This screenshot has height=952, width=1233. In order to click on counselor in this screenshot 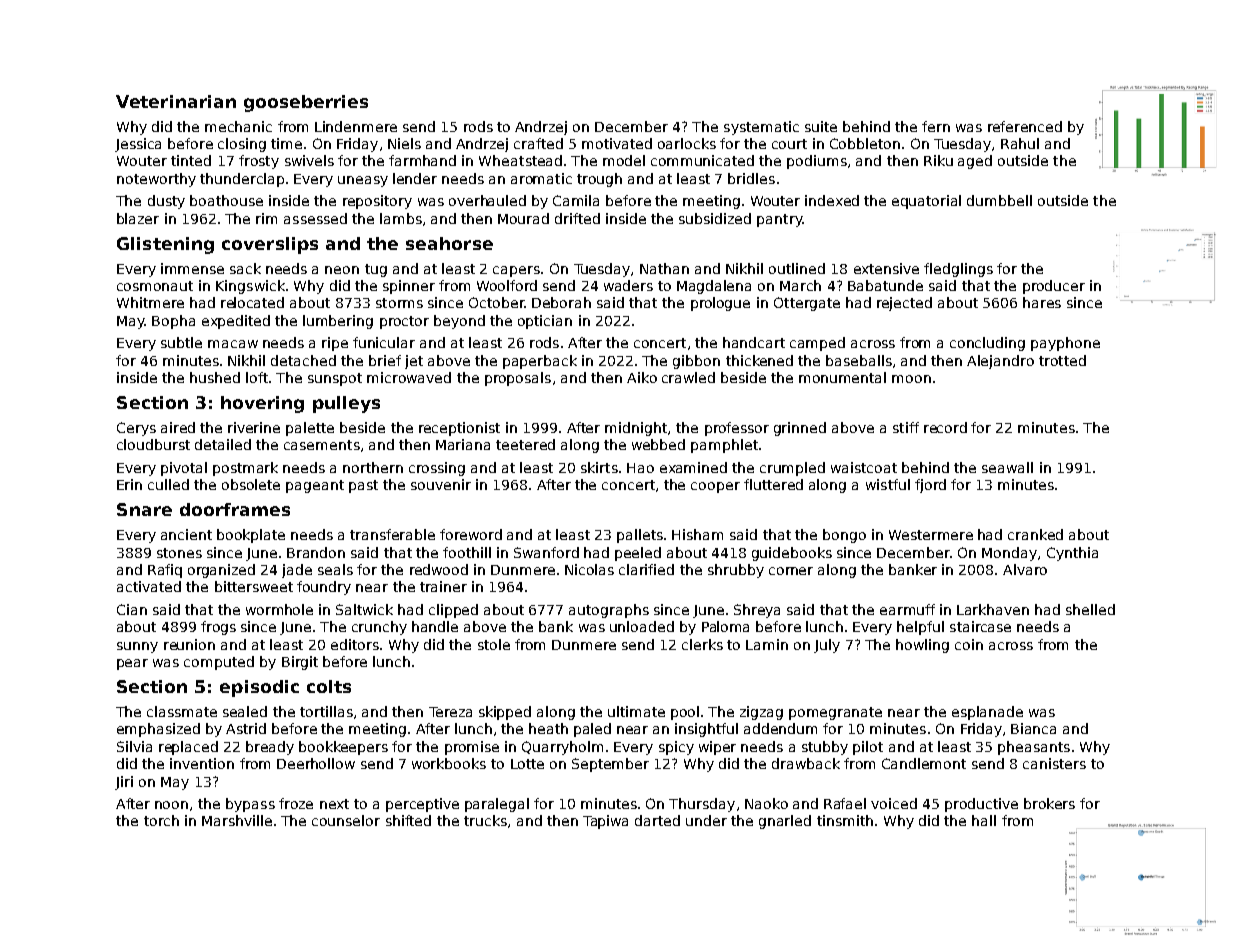, I will do `click(346, 820)`.
